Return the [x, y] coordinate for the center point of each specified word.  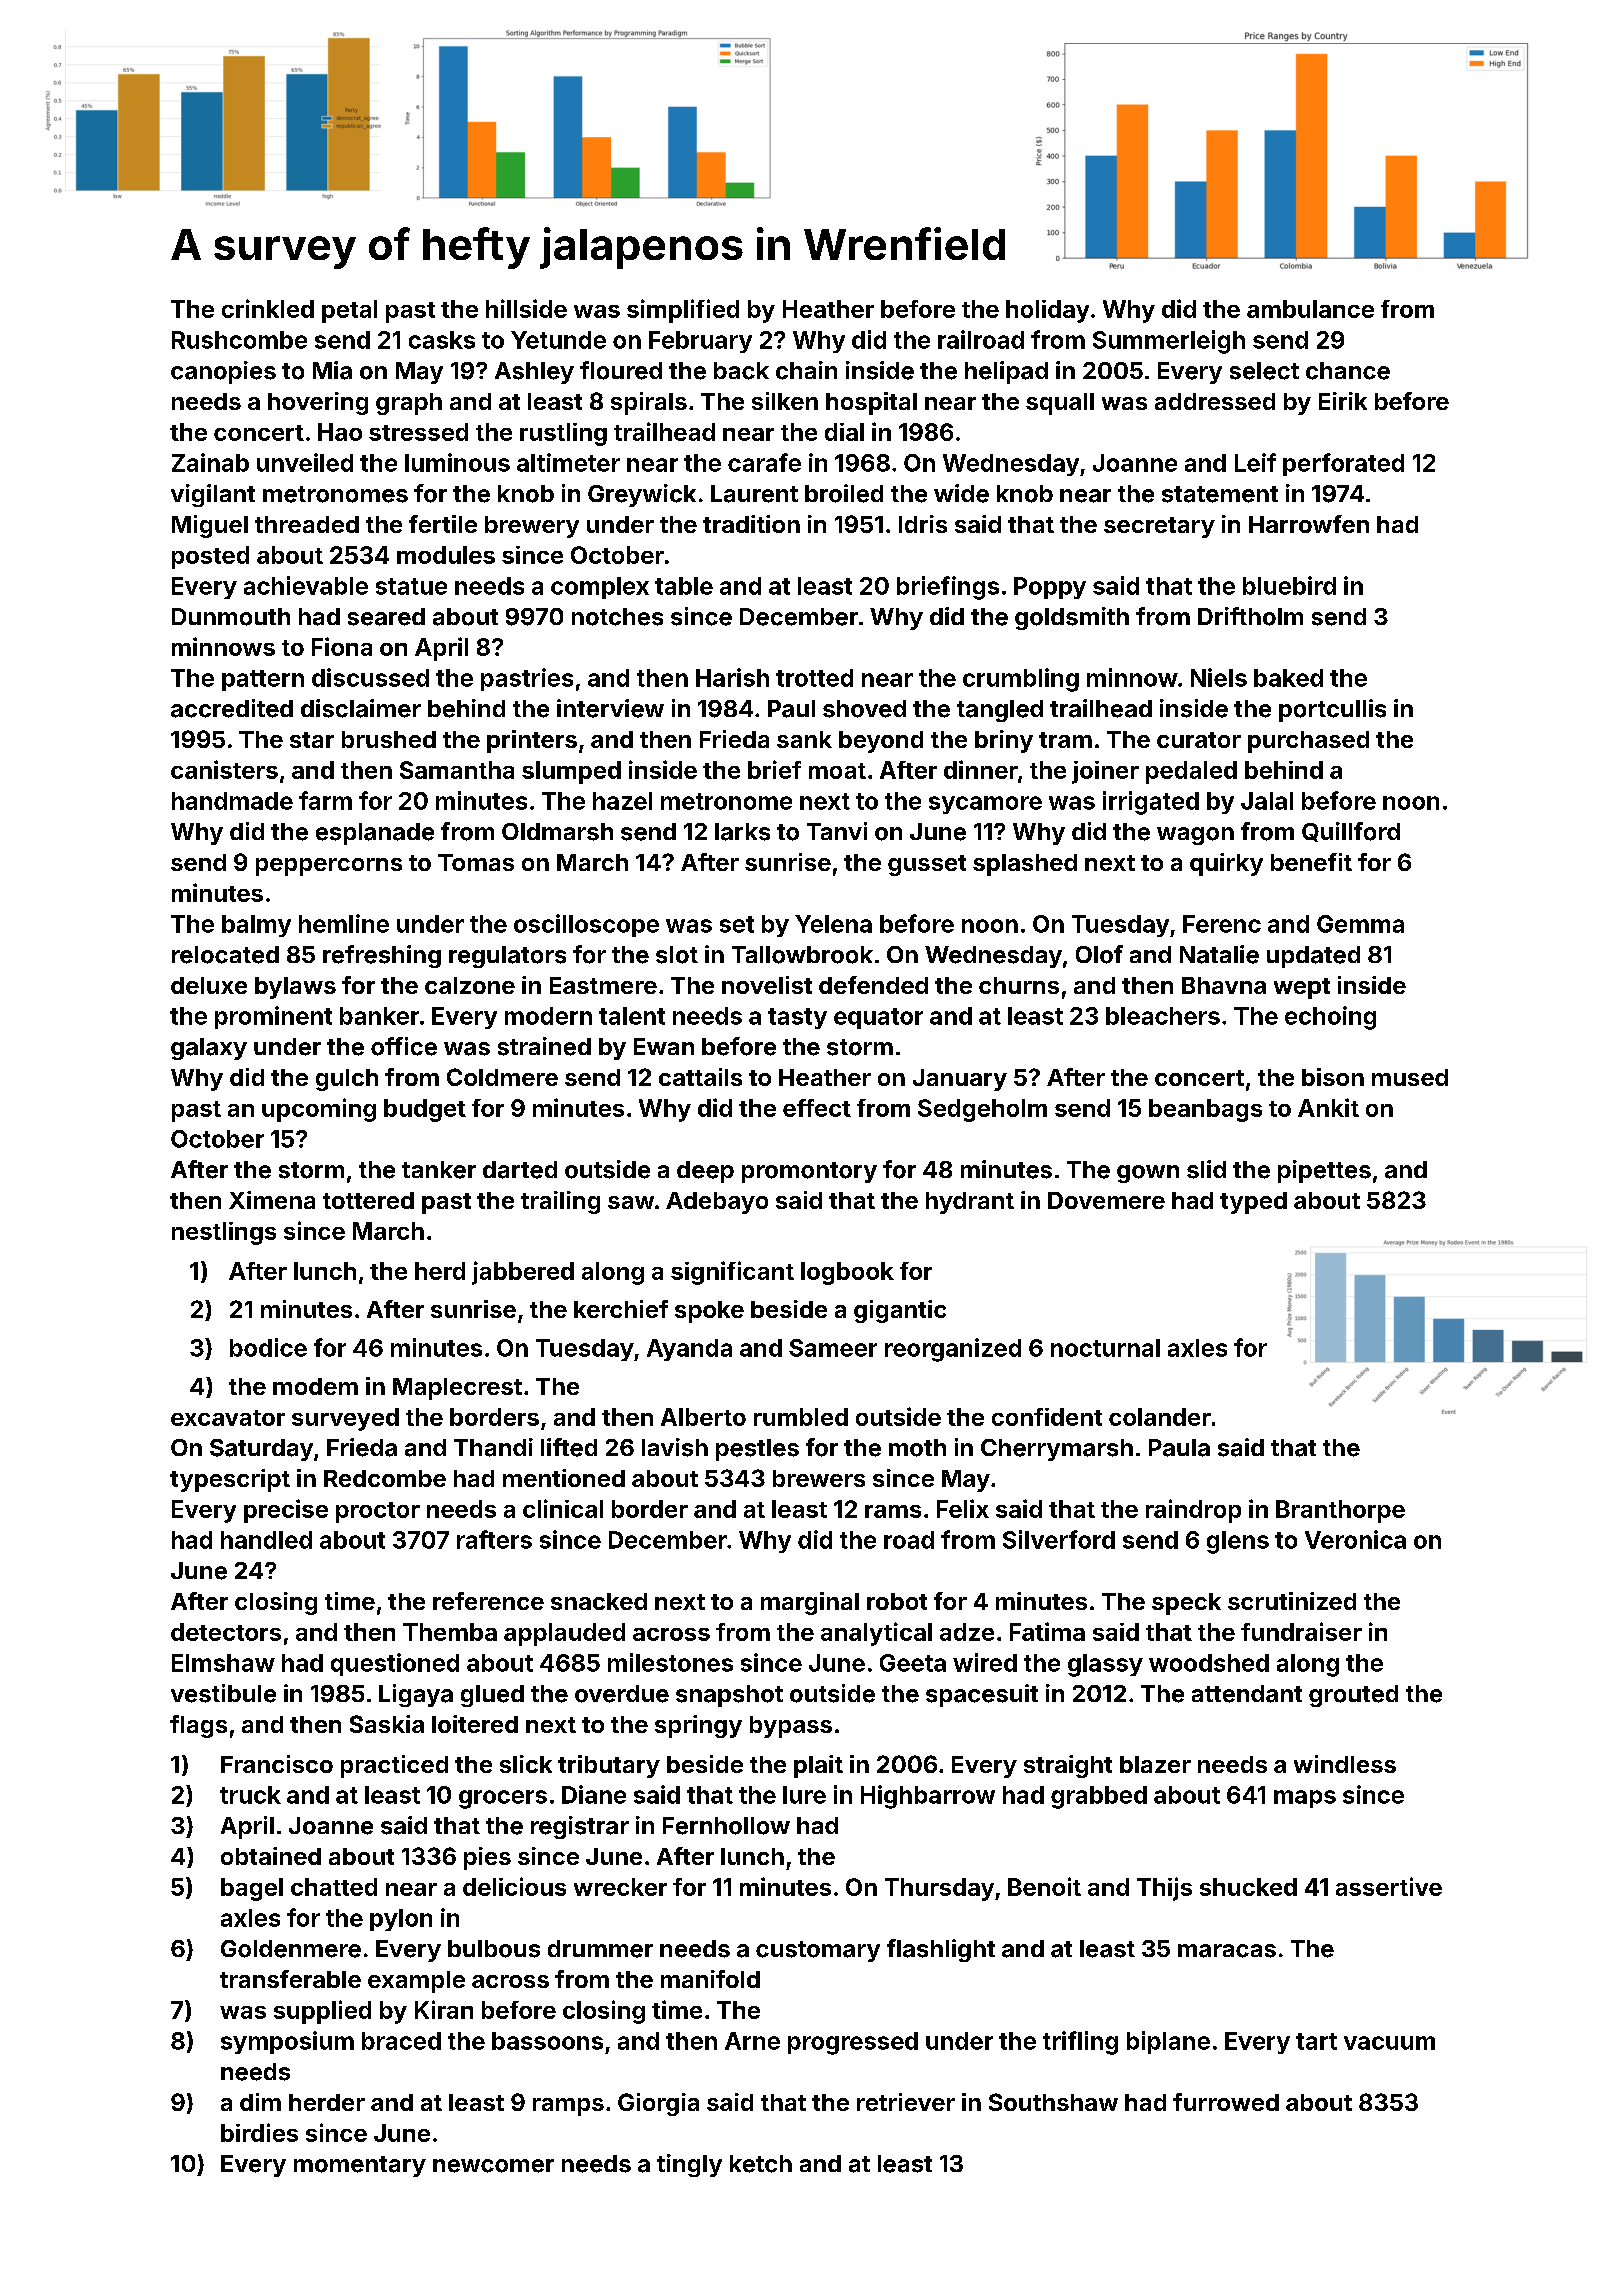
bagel [252, 1889]
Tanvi [837, 831]
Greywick [642, 495]
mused [1410, 1077]
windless [1345, 1764]
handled [266, 1540]
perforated [1343, 464]
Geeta [913, 1663]
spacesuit [982, 1695]
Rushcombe [239, 340]
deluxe [209, 985]
